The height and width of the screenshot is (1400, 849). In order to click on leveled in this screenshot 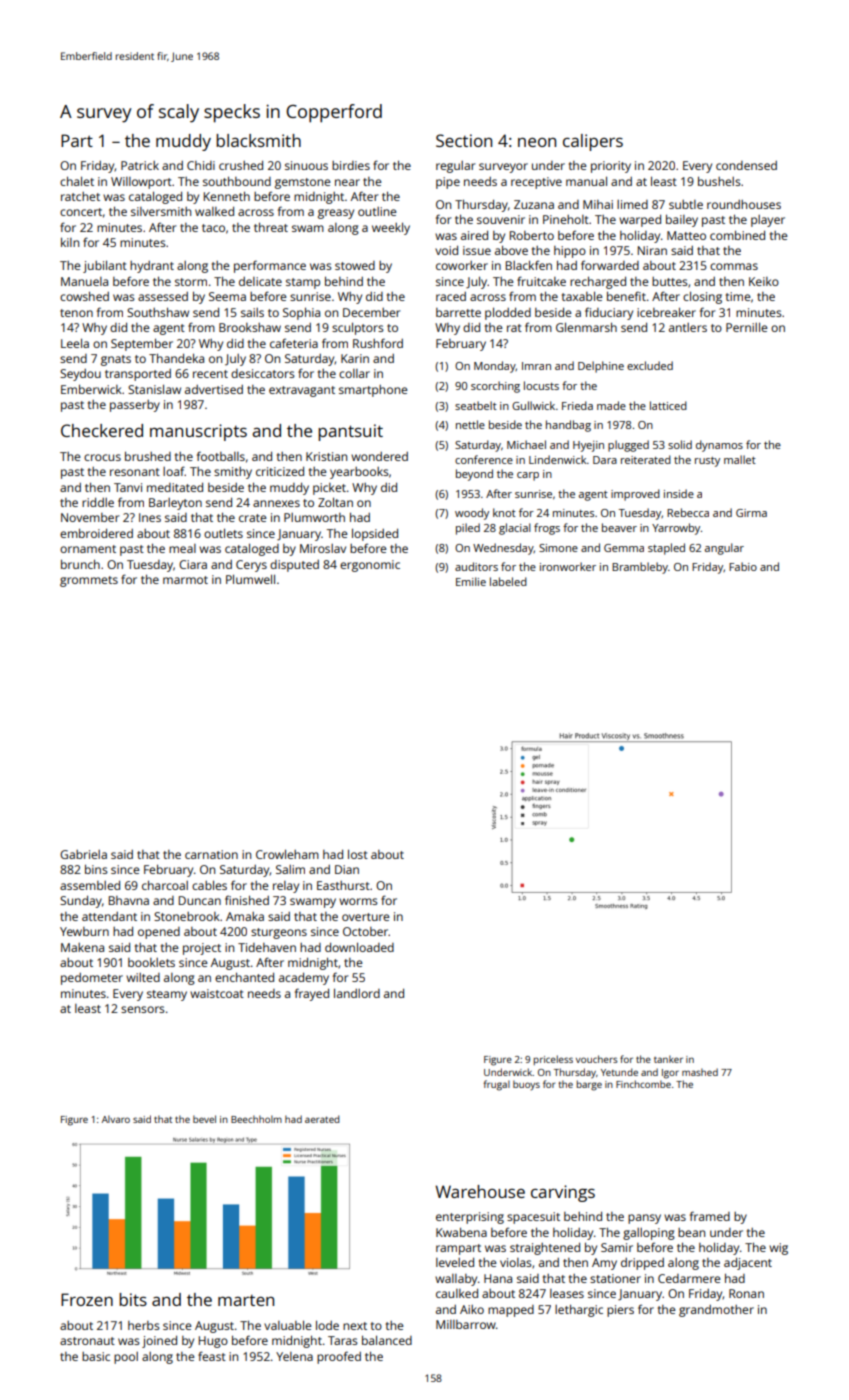, I will do `click(455, 1262)`.
